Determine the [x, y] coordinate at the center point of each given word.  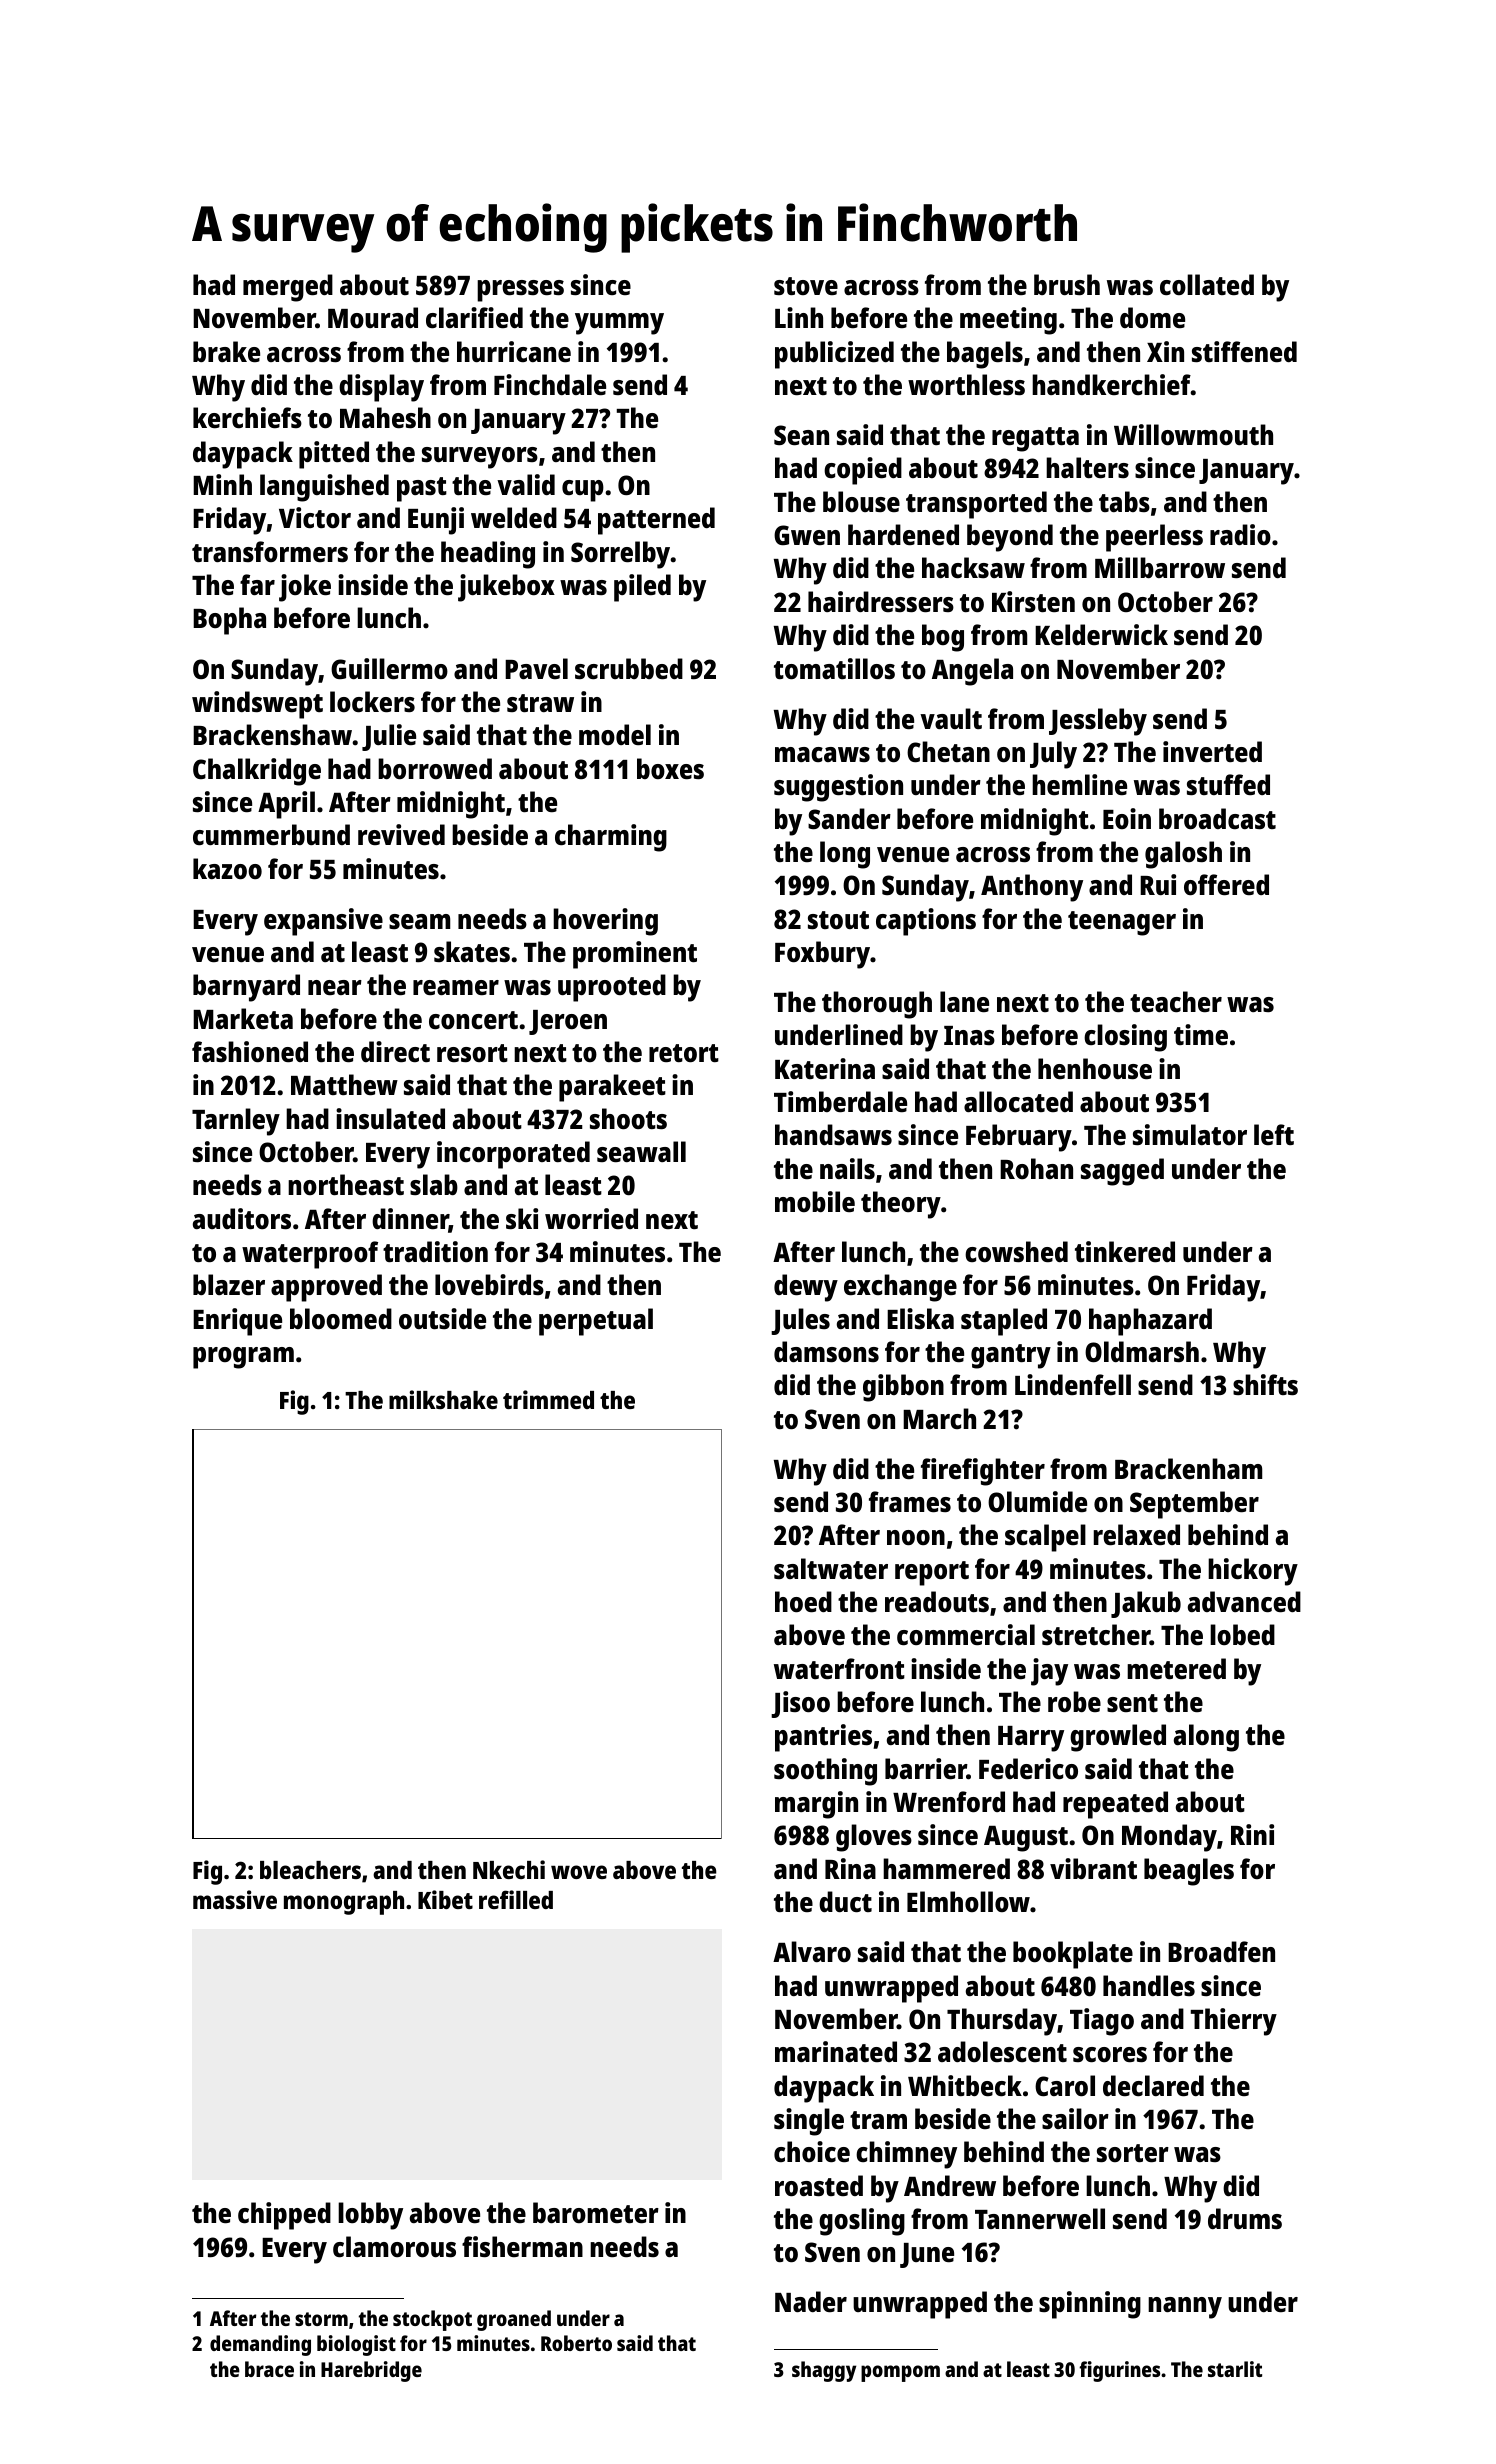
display [381, 388]
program [243, 1358]
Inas [969, 1035]
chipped [284, 2216]
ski [522, 1218]
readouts [937, 1601]
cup [583, 491]
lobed [1242, 1635]
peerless [1154, 538]
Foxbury [822, 955]
